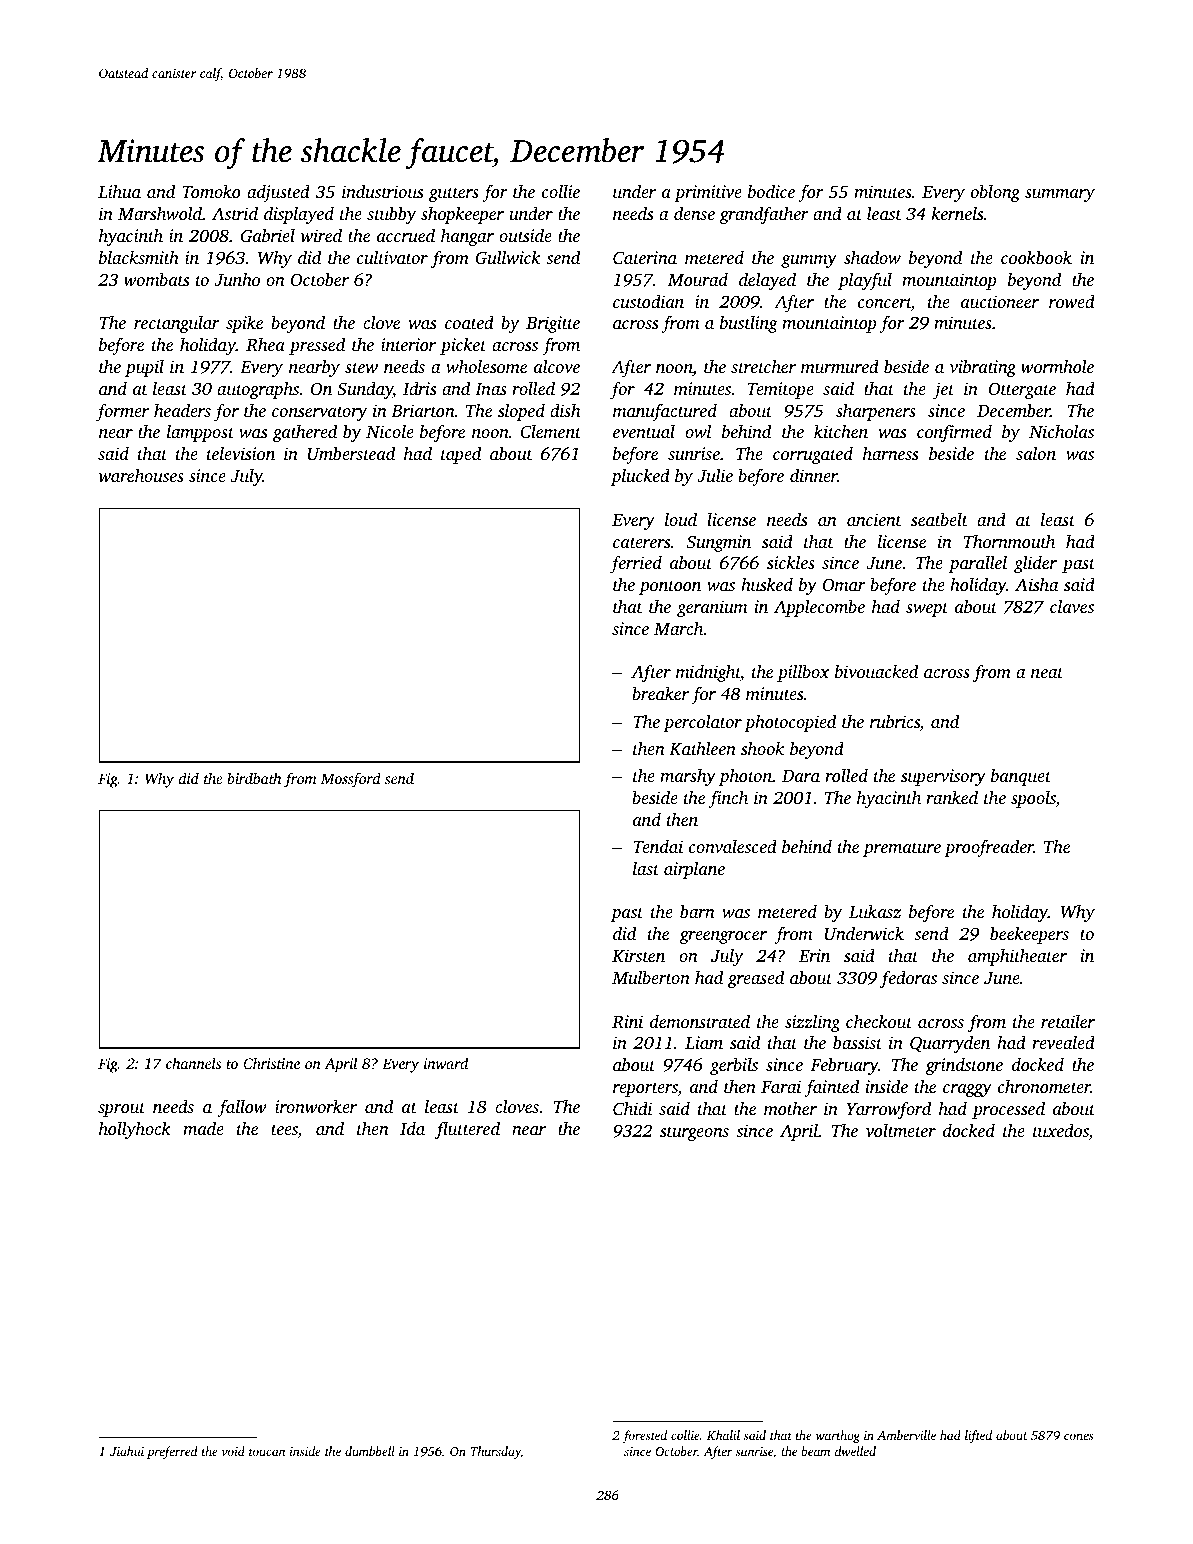 Image resolution: width=1193 pixels, height=1544 pixels. I want to click on Umberstead, so click(351, 453).
